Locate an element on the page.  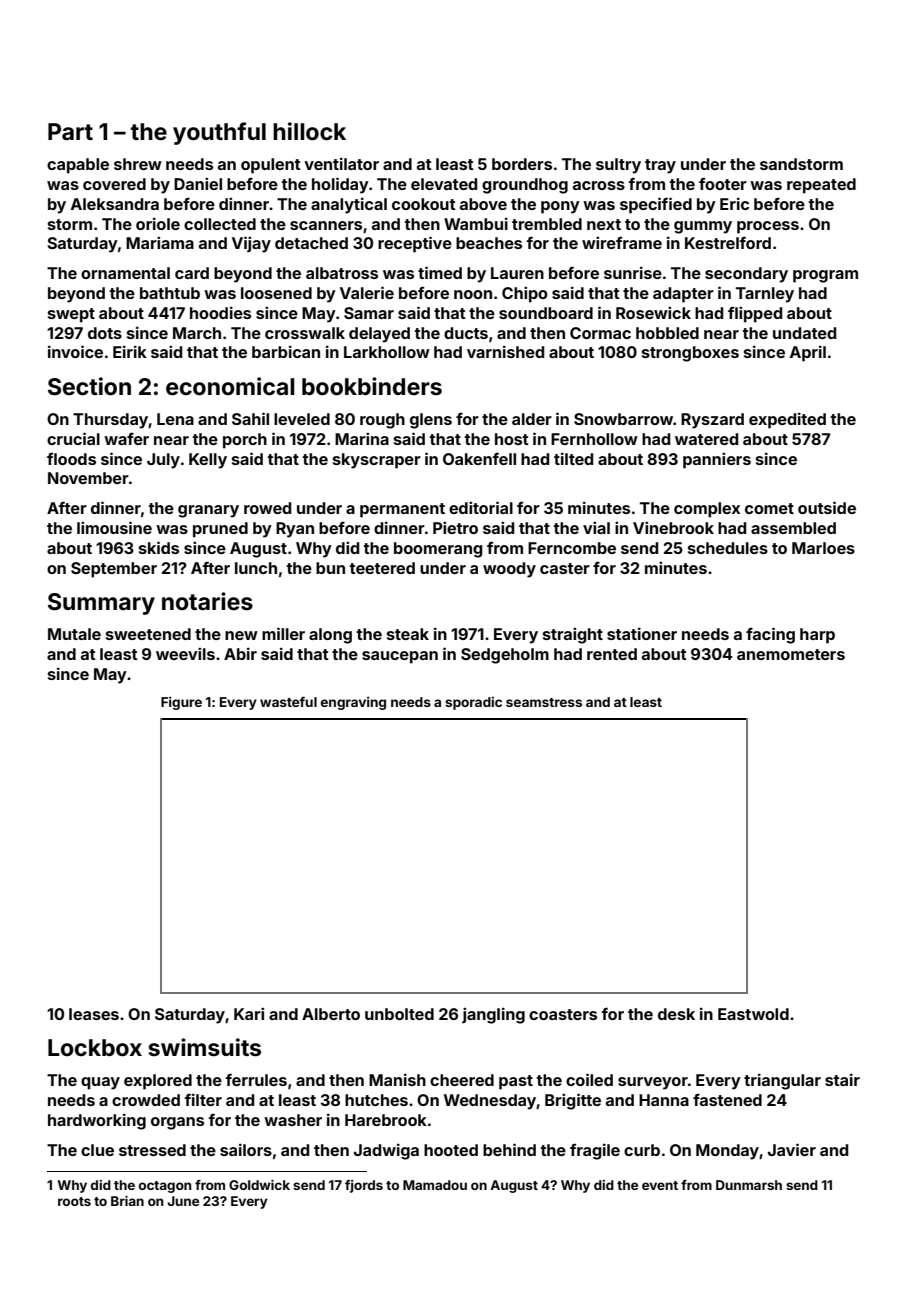
Eastwold is located at coordinates (753, 1014).
